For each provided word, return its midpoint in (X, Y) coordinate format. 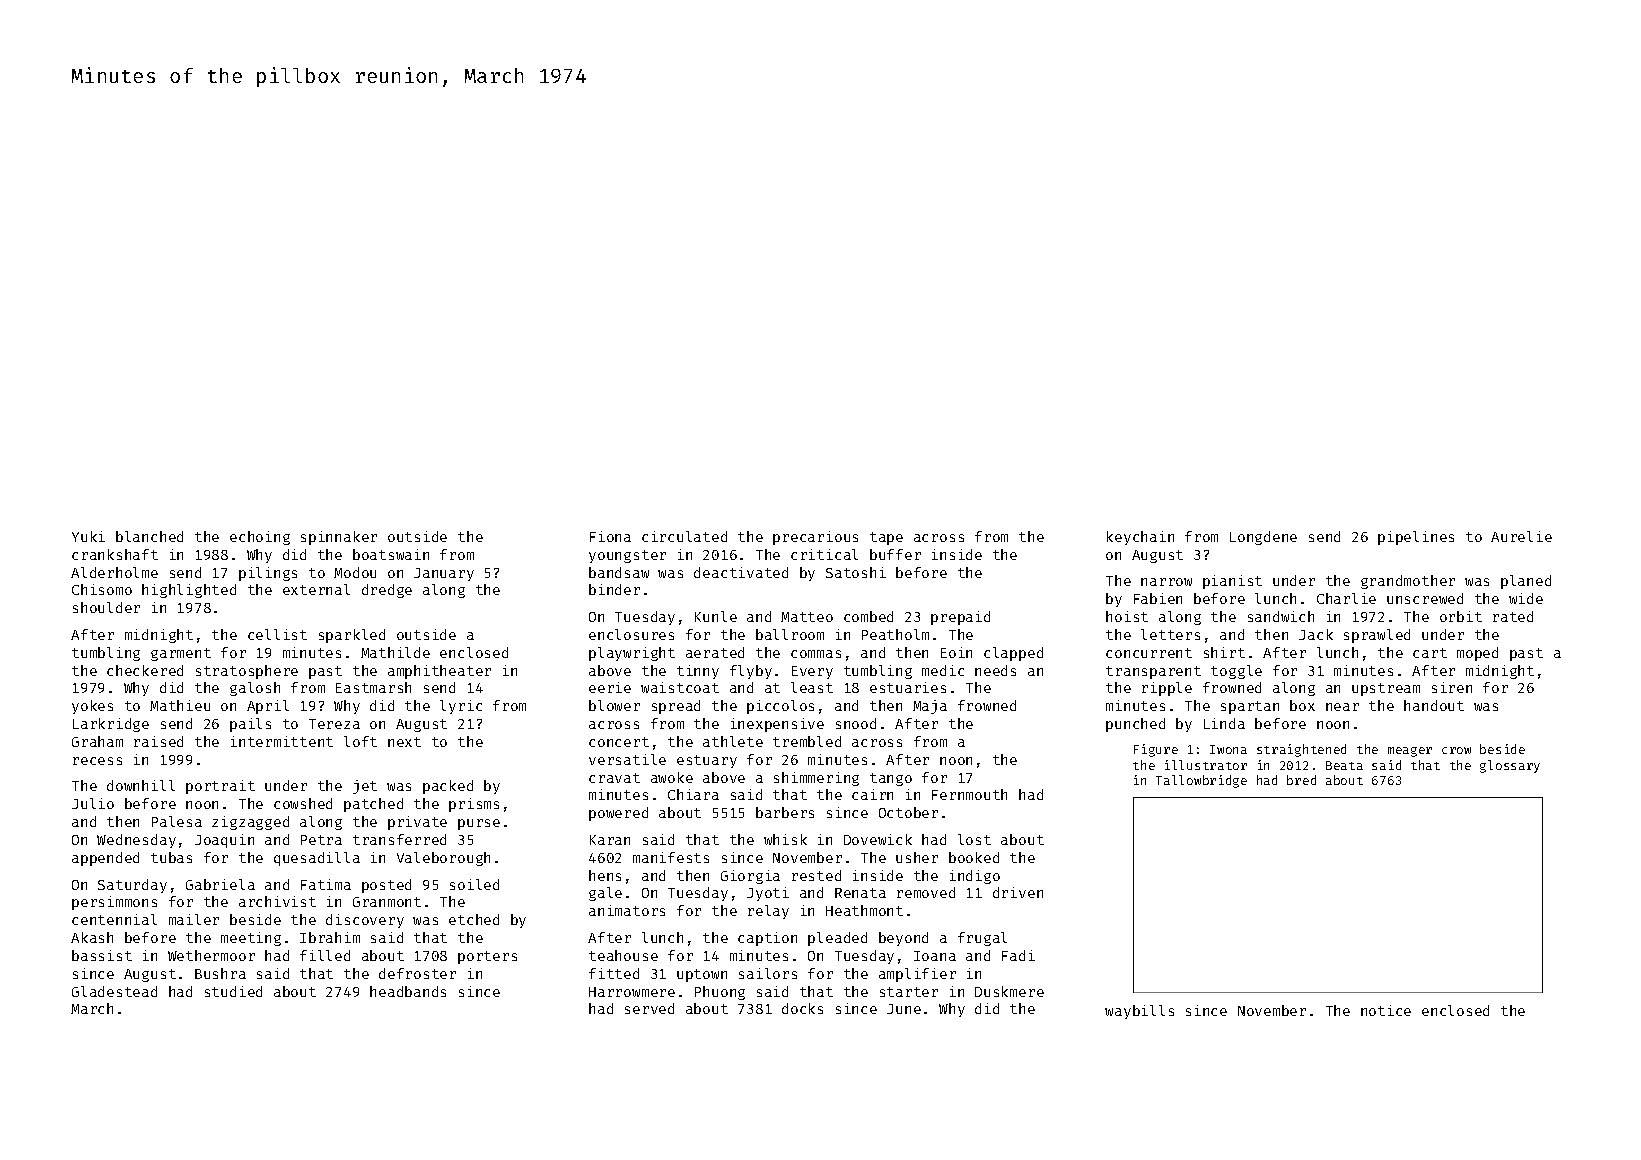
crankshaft (115, 554)
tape (886, 538)
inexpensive (777, 725)
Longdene (1263, 538)
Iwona (1228, 749)
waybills (1139, 1012)
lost (974, 839)
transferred (399, 839)
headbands (408, 991)
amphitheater (439, 672)
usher (917, 857)
